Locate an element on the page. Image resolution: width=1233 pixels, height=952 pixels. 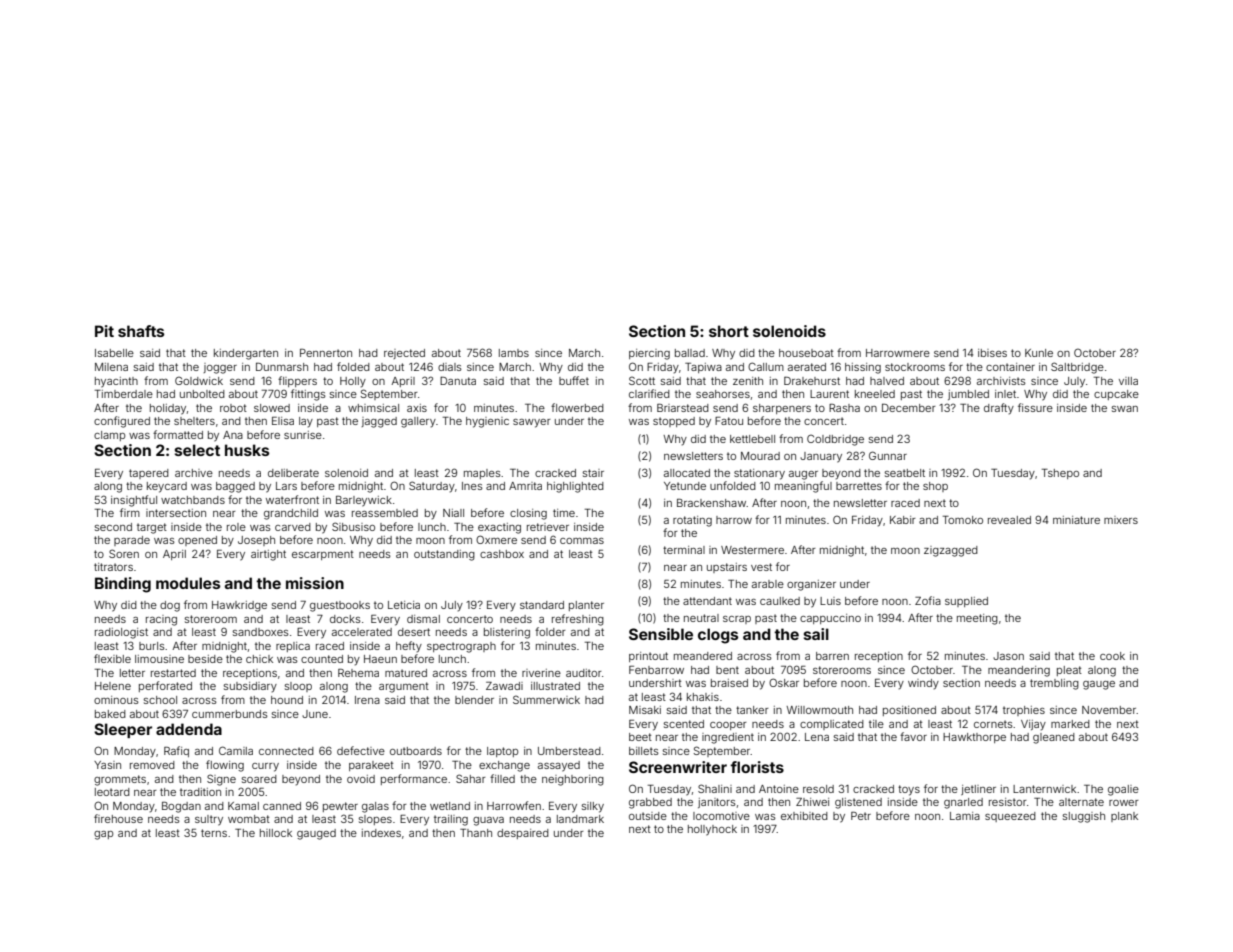
restarted is located at coordinates (173, 673).
